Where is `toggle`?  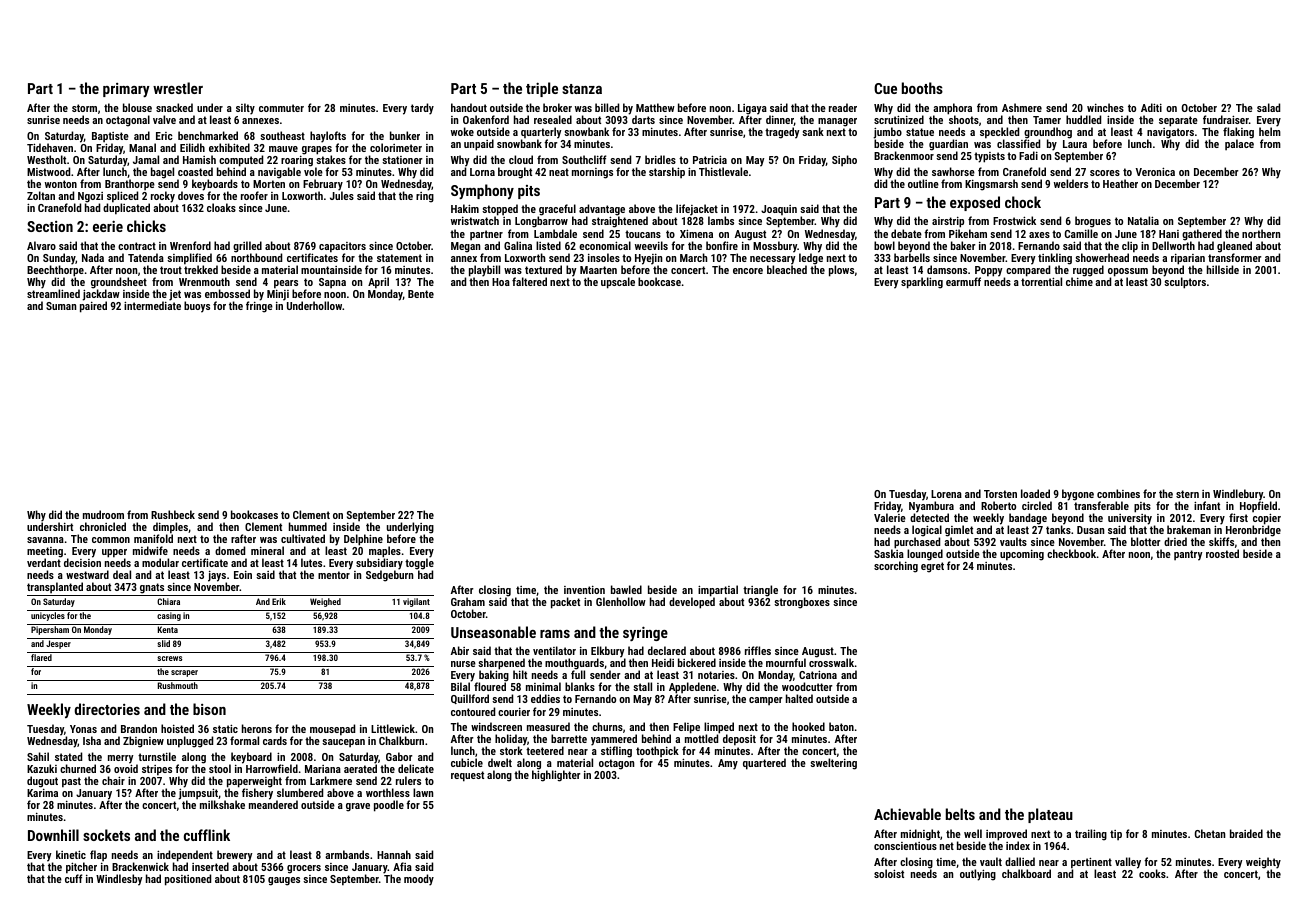
toggle is located at coordinates (419, 564).
